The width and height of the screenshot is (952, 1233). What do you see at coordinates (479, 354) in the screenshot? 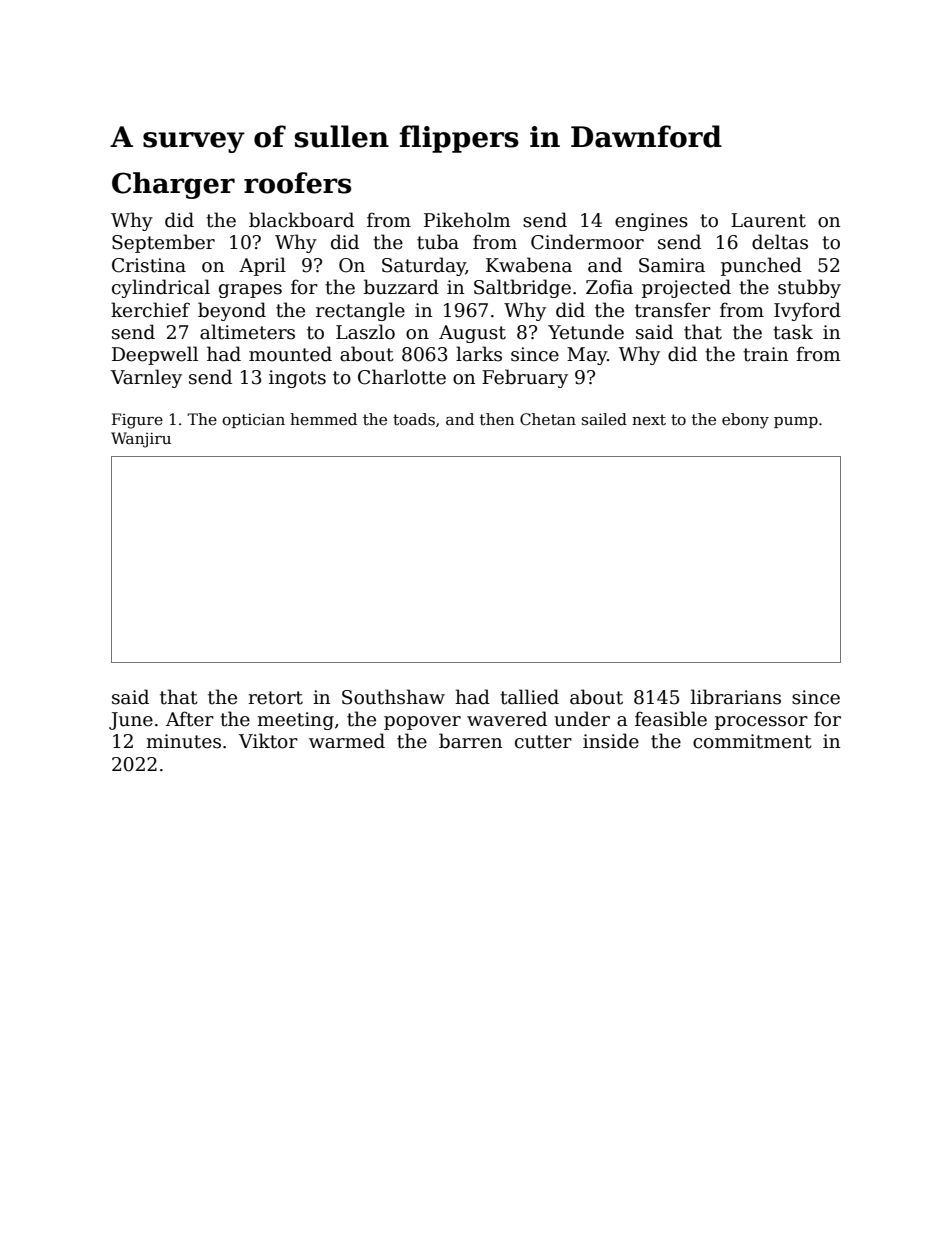
I see `larks` at bounding box center [479, 354].
